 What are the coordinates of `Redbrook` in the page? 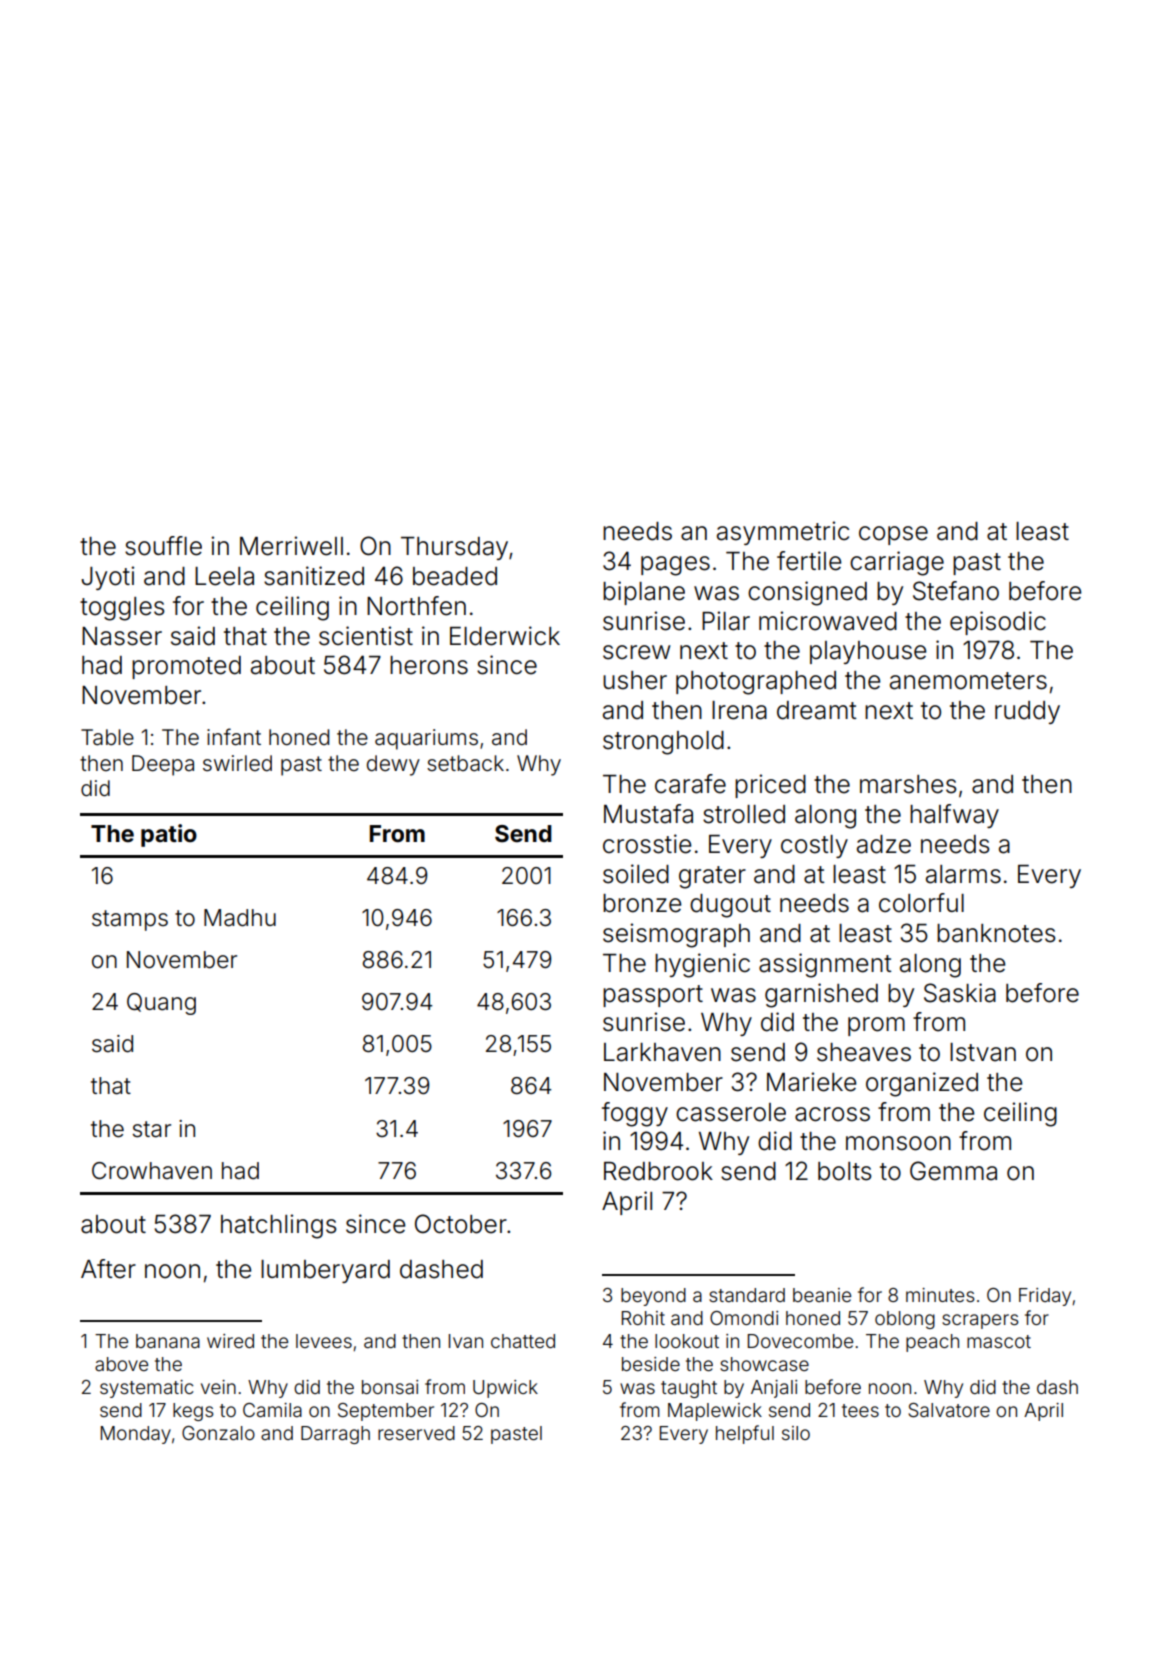 It's located at (658, 1171).
